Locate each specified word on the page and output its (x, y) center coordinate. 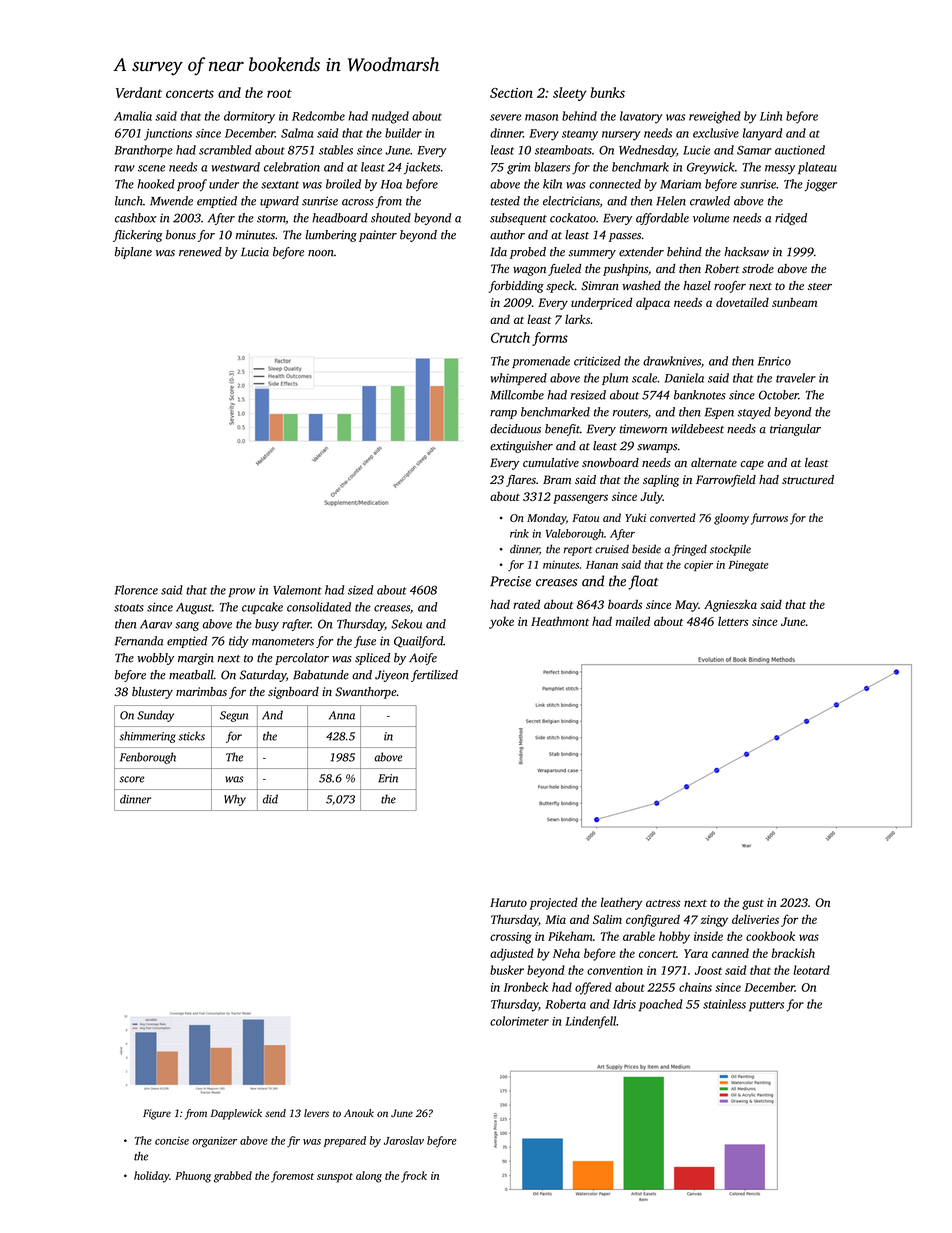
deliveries (755, 919)
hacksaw (746, 252)
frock (414, 1177)
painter (378, 236)
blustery (152, 693)
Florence (136, 590)
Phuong (193, 1177)
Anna (342, 715)
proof (192, 185)
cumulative (551, 462)
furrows (769, 519)
